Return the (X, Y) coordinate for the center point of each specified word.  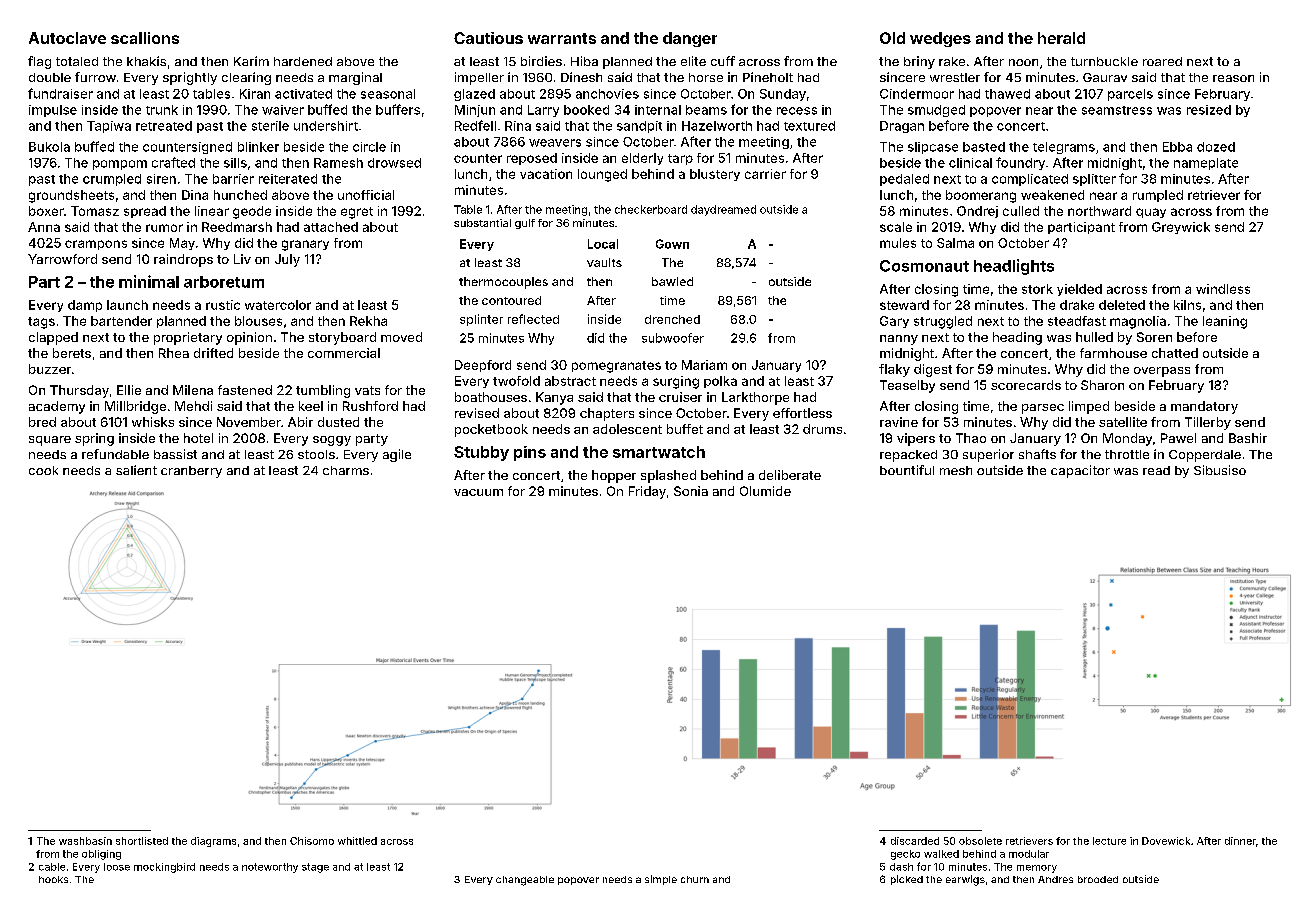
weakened (1052, 195)
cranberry (191, 472)
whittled (357, 841)
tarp (680, 159)
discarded (915, 841)
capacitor (1080, 471)
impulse (53, 111)
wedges (940, 39)
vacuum (478, 492)
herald (1061, 38)
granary (305, 245)
